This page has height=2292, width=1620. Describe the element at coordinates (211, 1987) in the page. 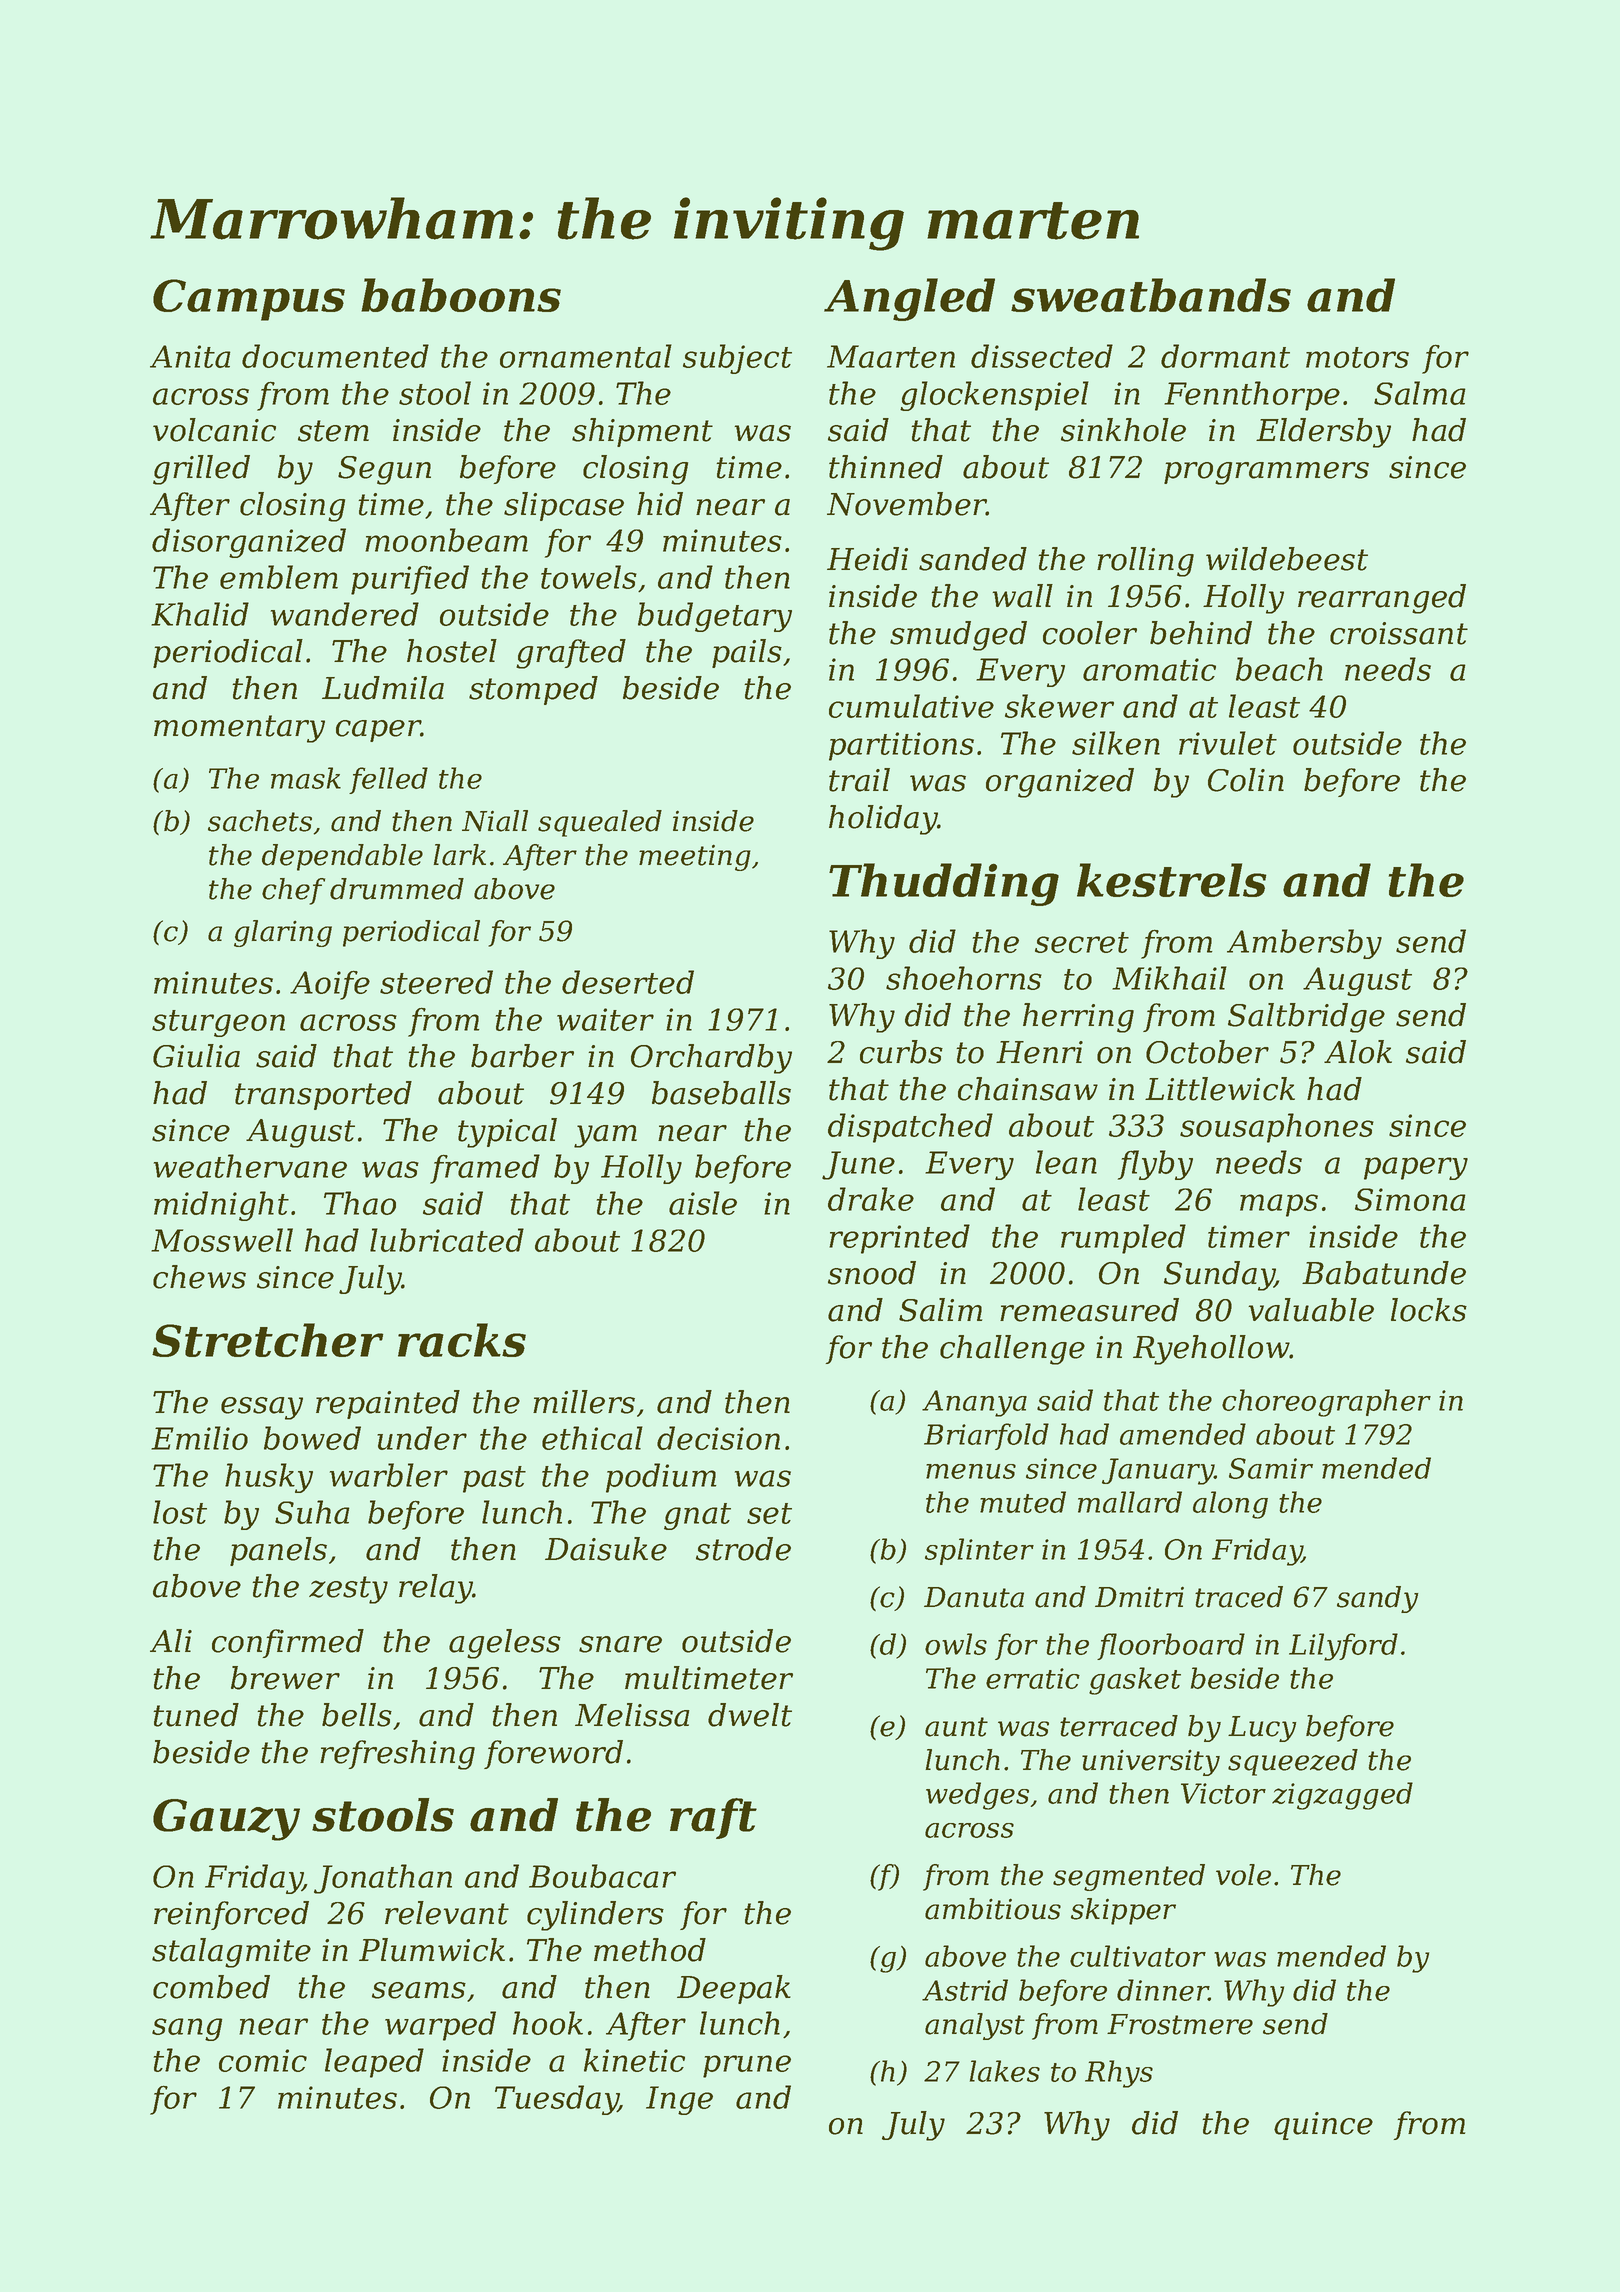

I see `combed` at that location.
